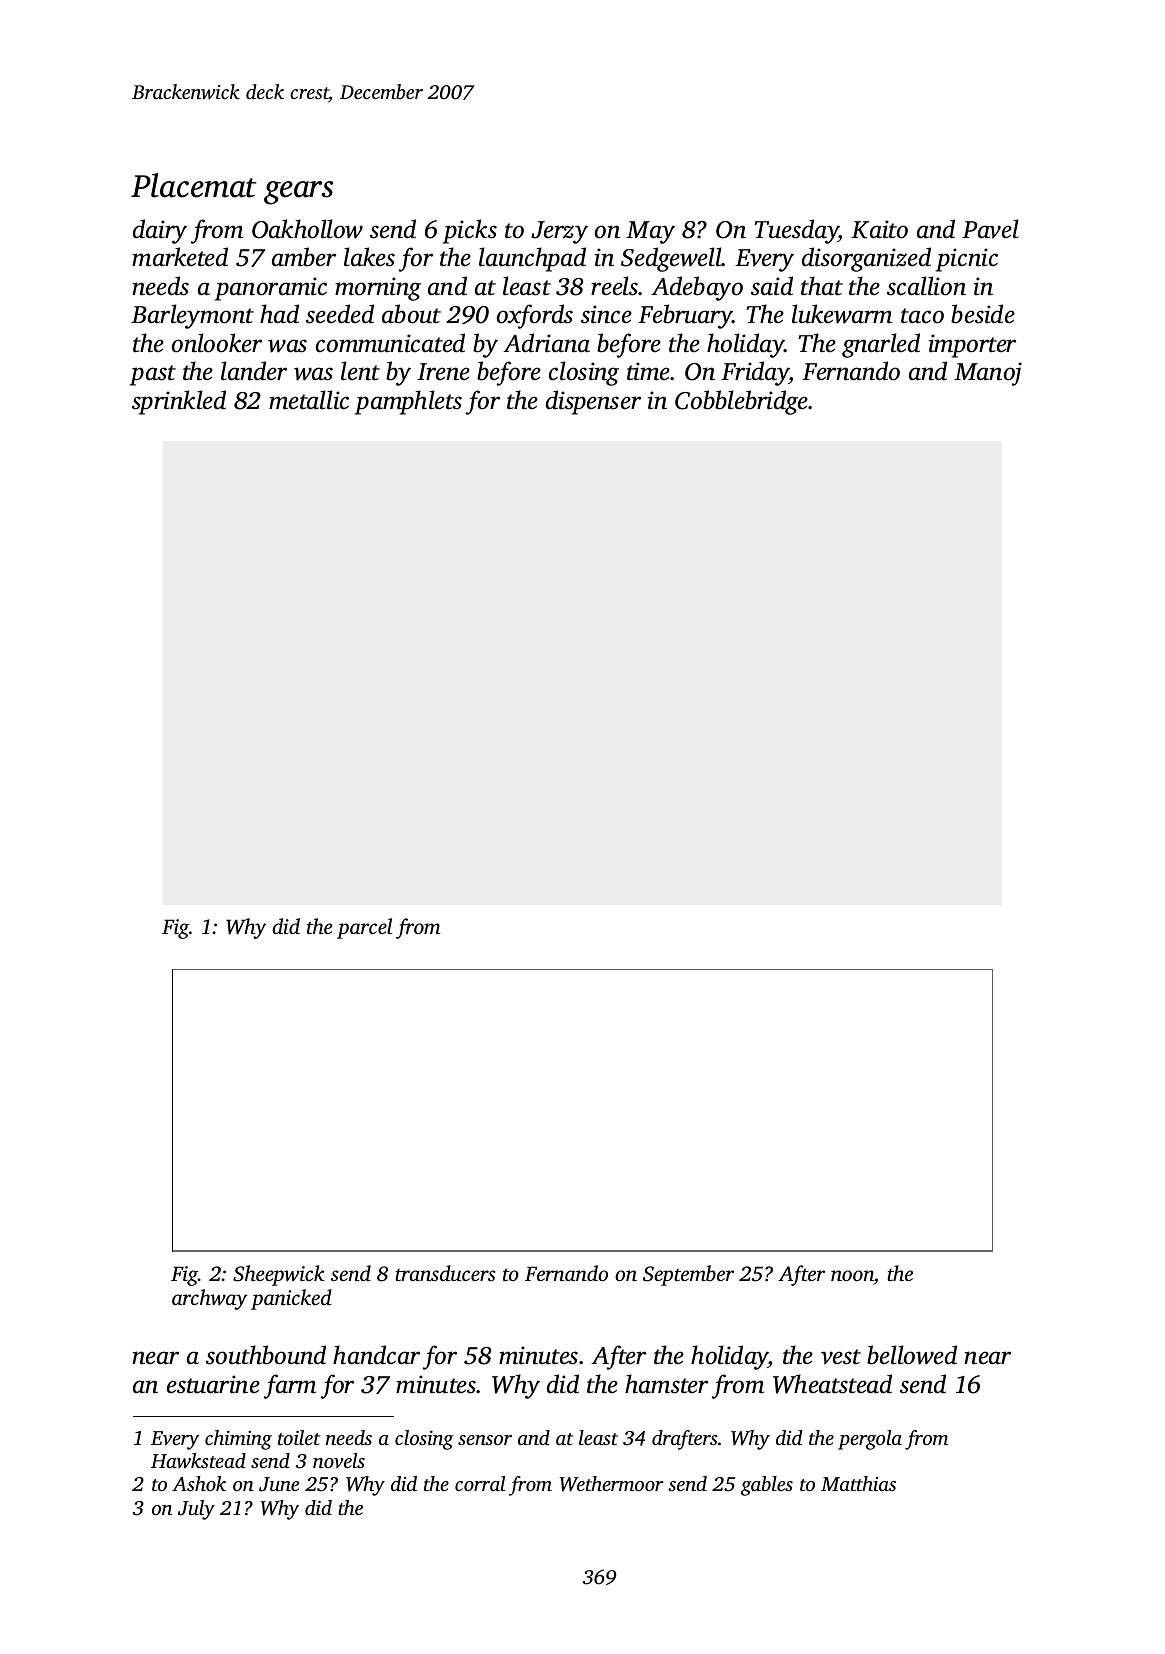 This image has width=1165, height=1654. I want to click on Manoj, so click(988, 374).
